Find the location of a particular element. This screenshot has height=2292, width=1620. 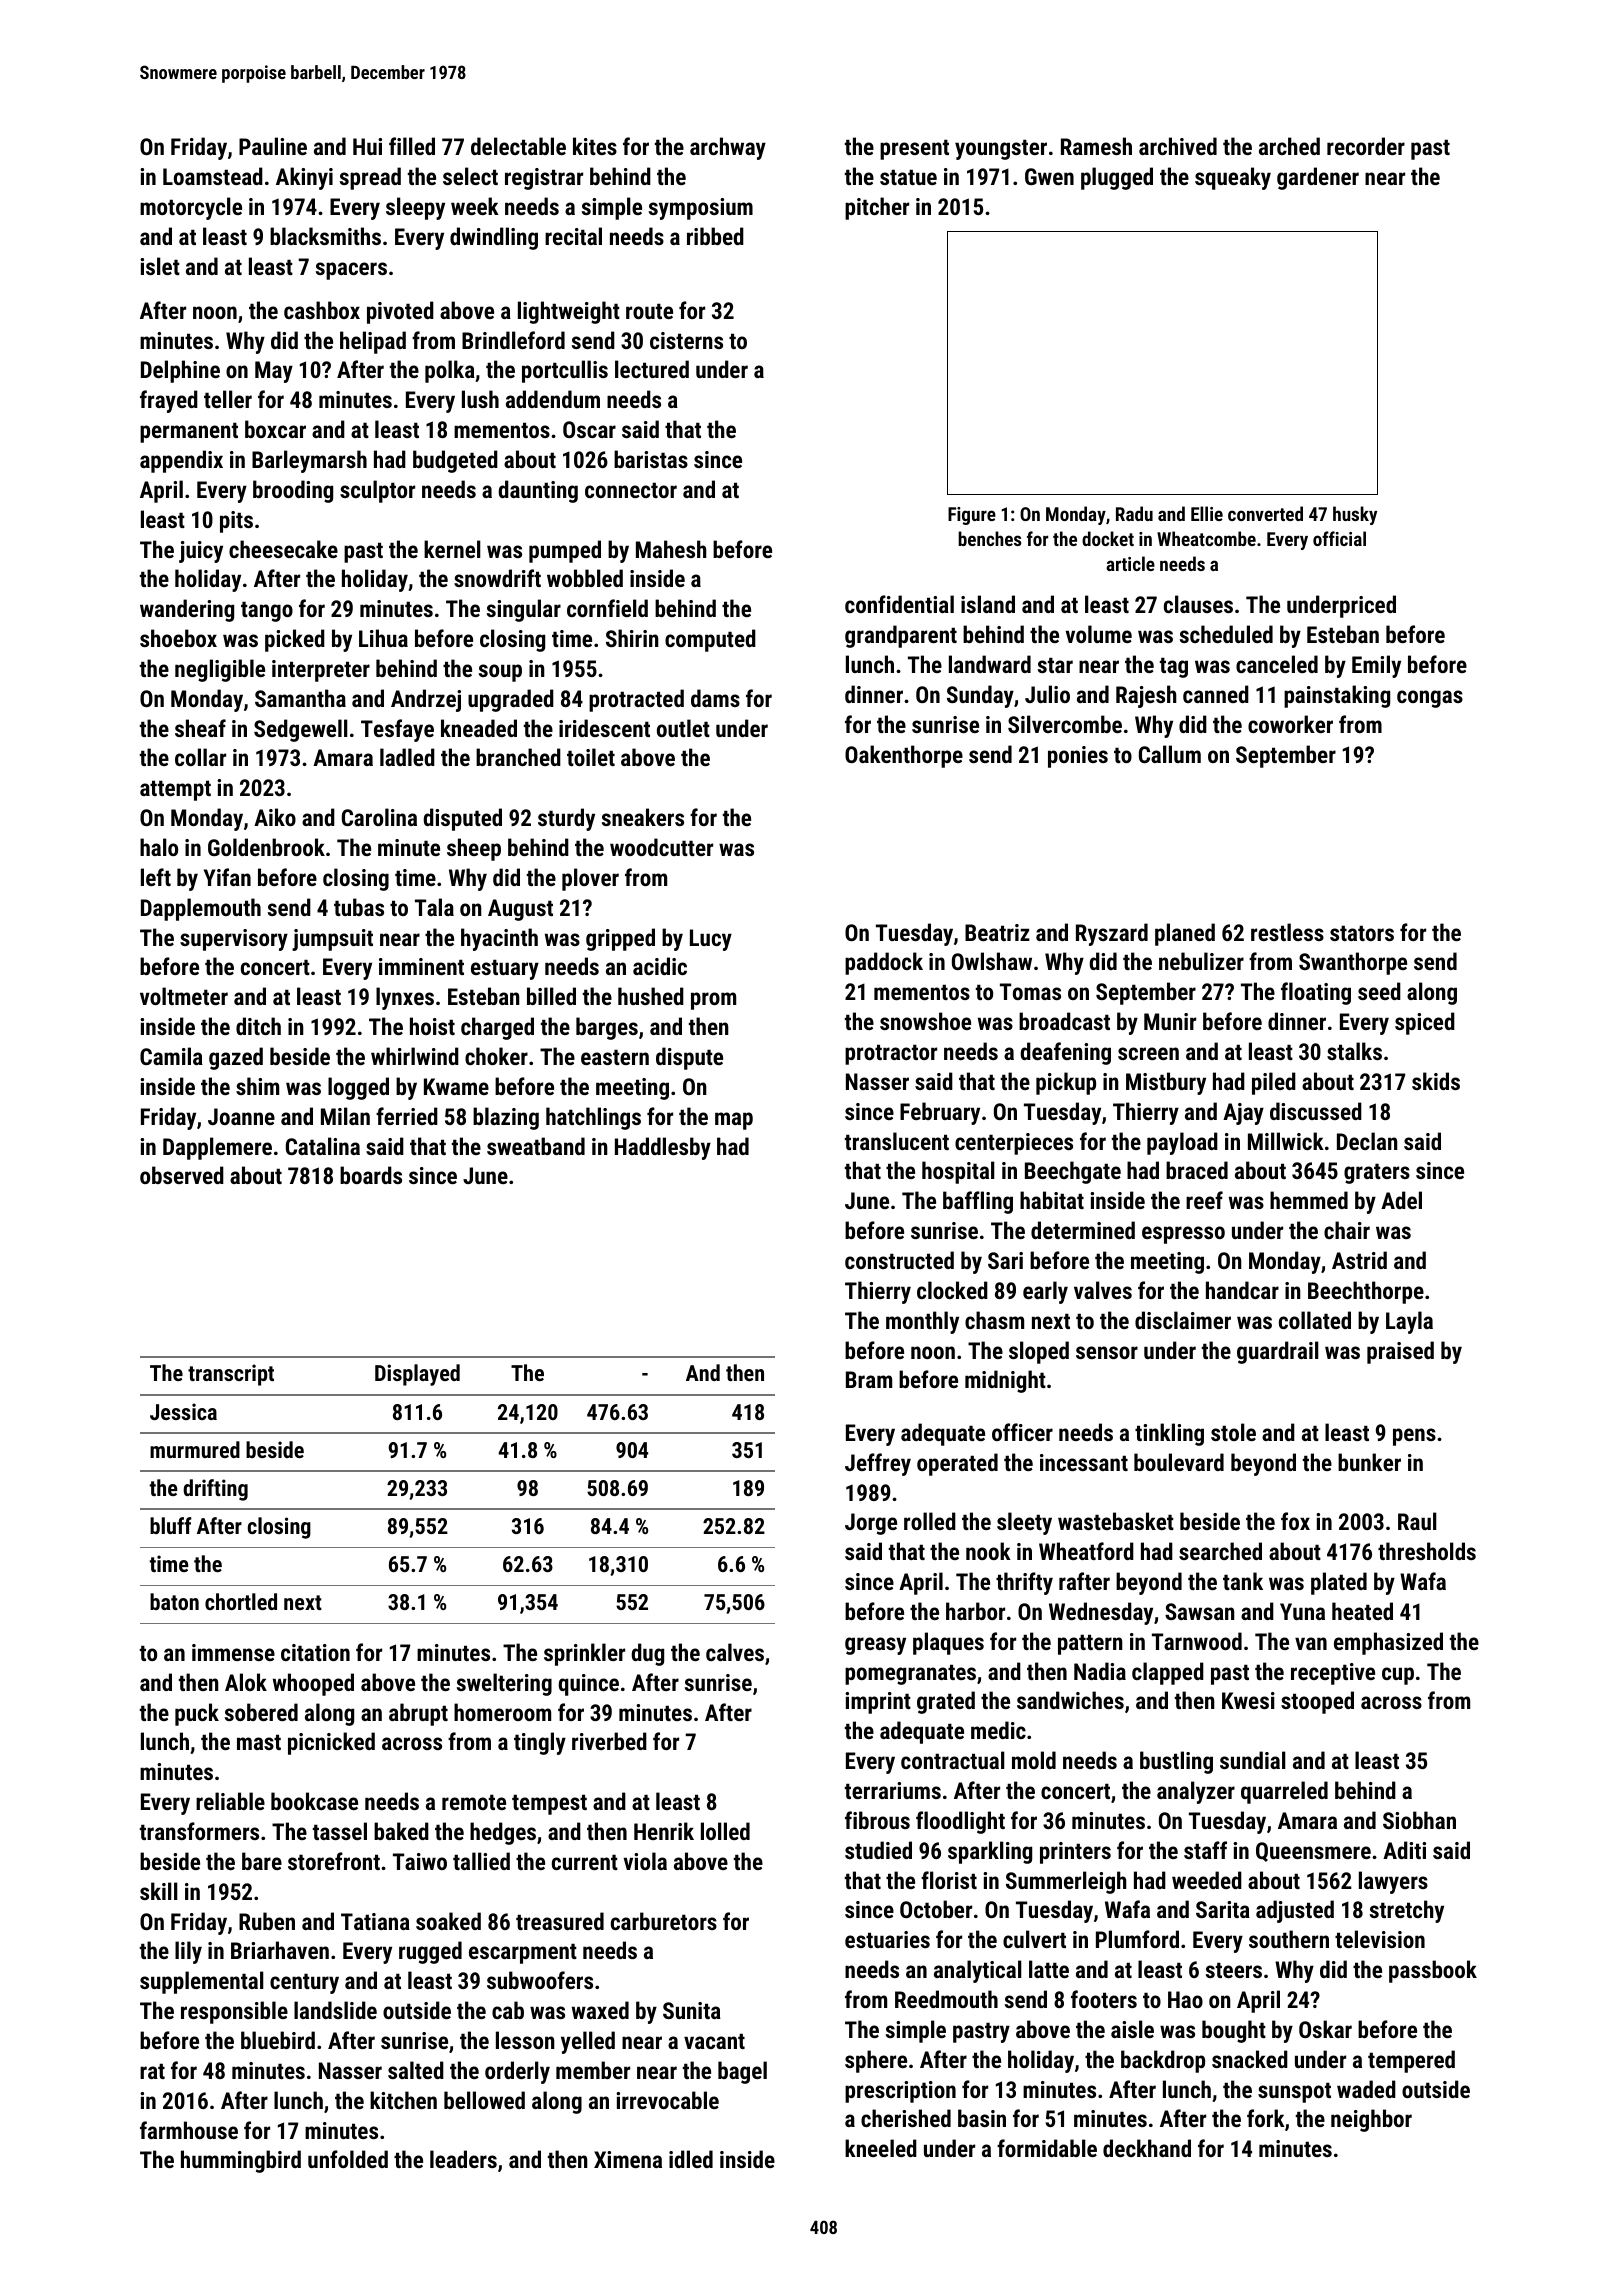

Tomas is located at coordinates (1030, 991).
